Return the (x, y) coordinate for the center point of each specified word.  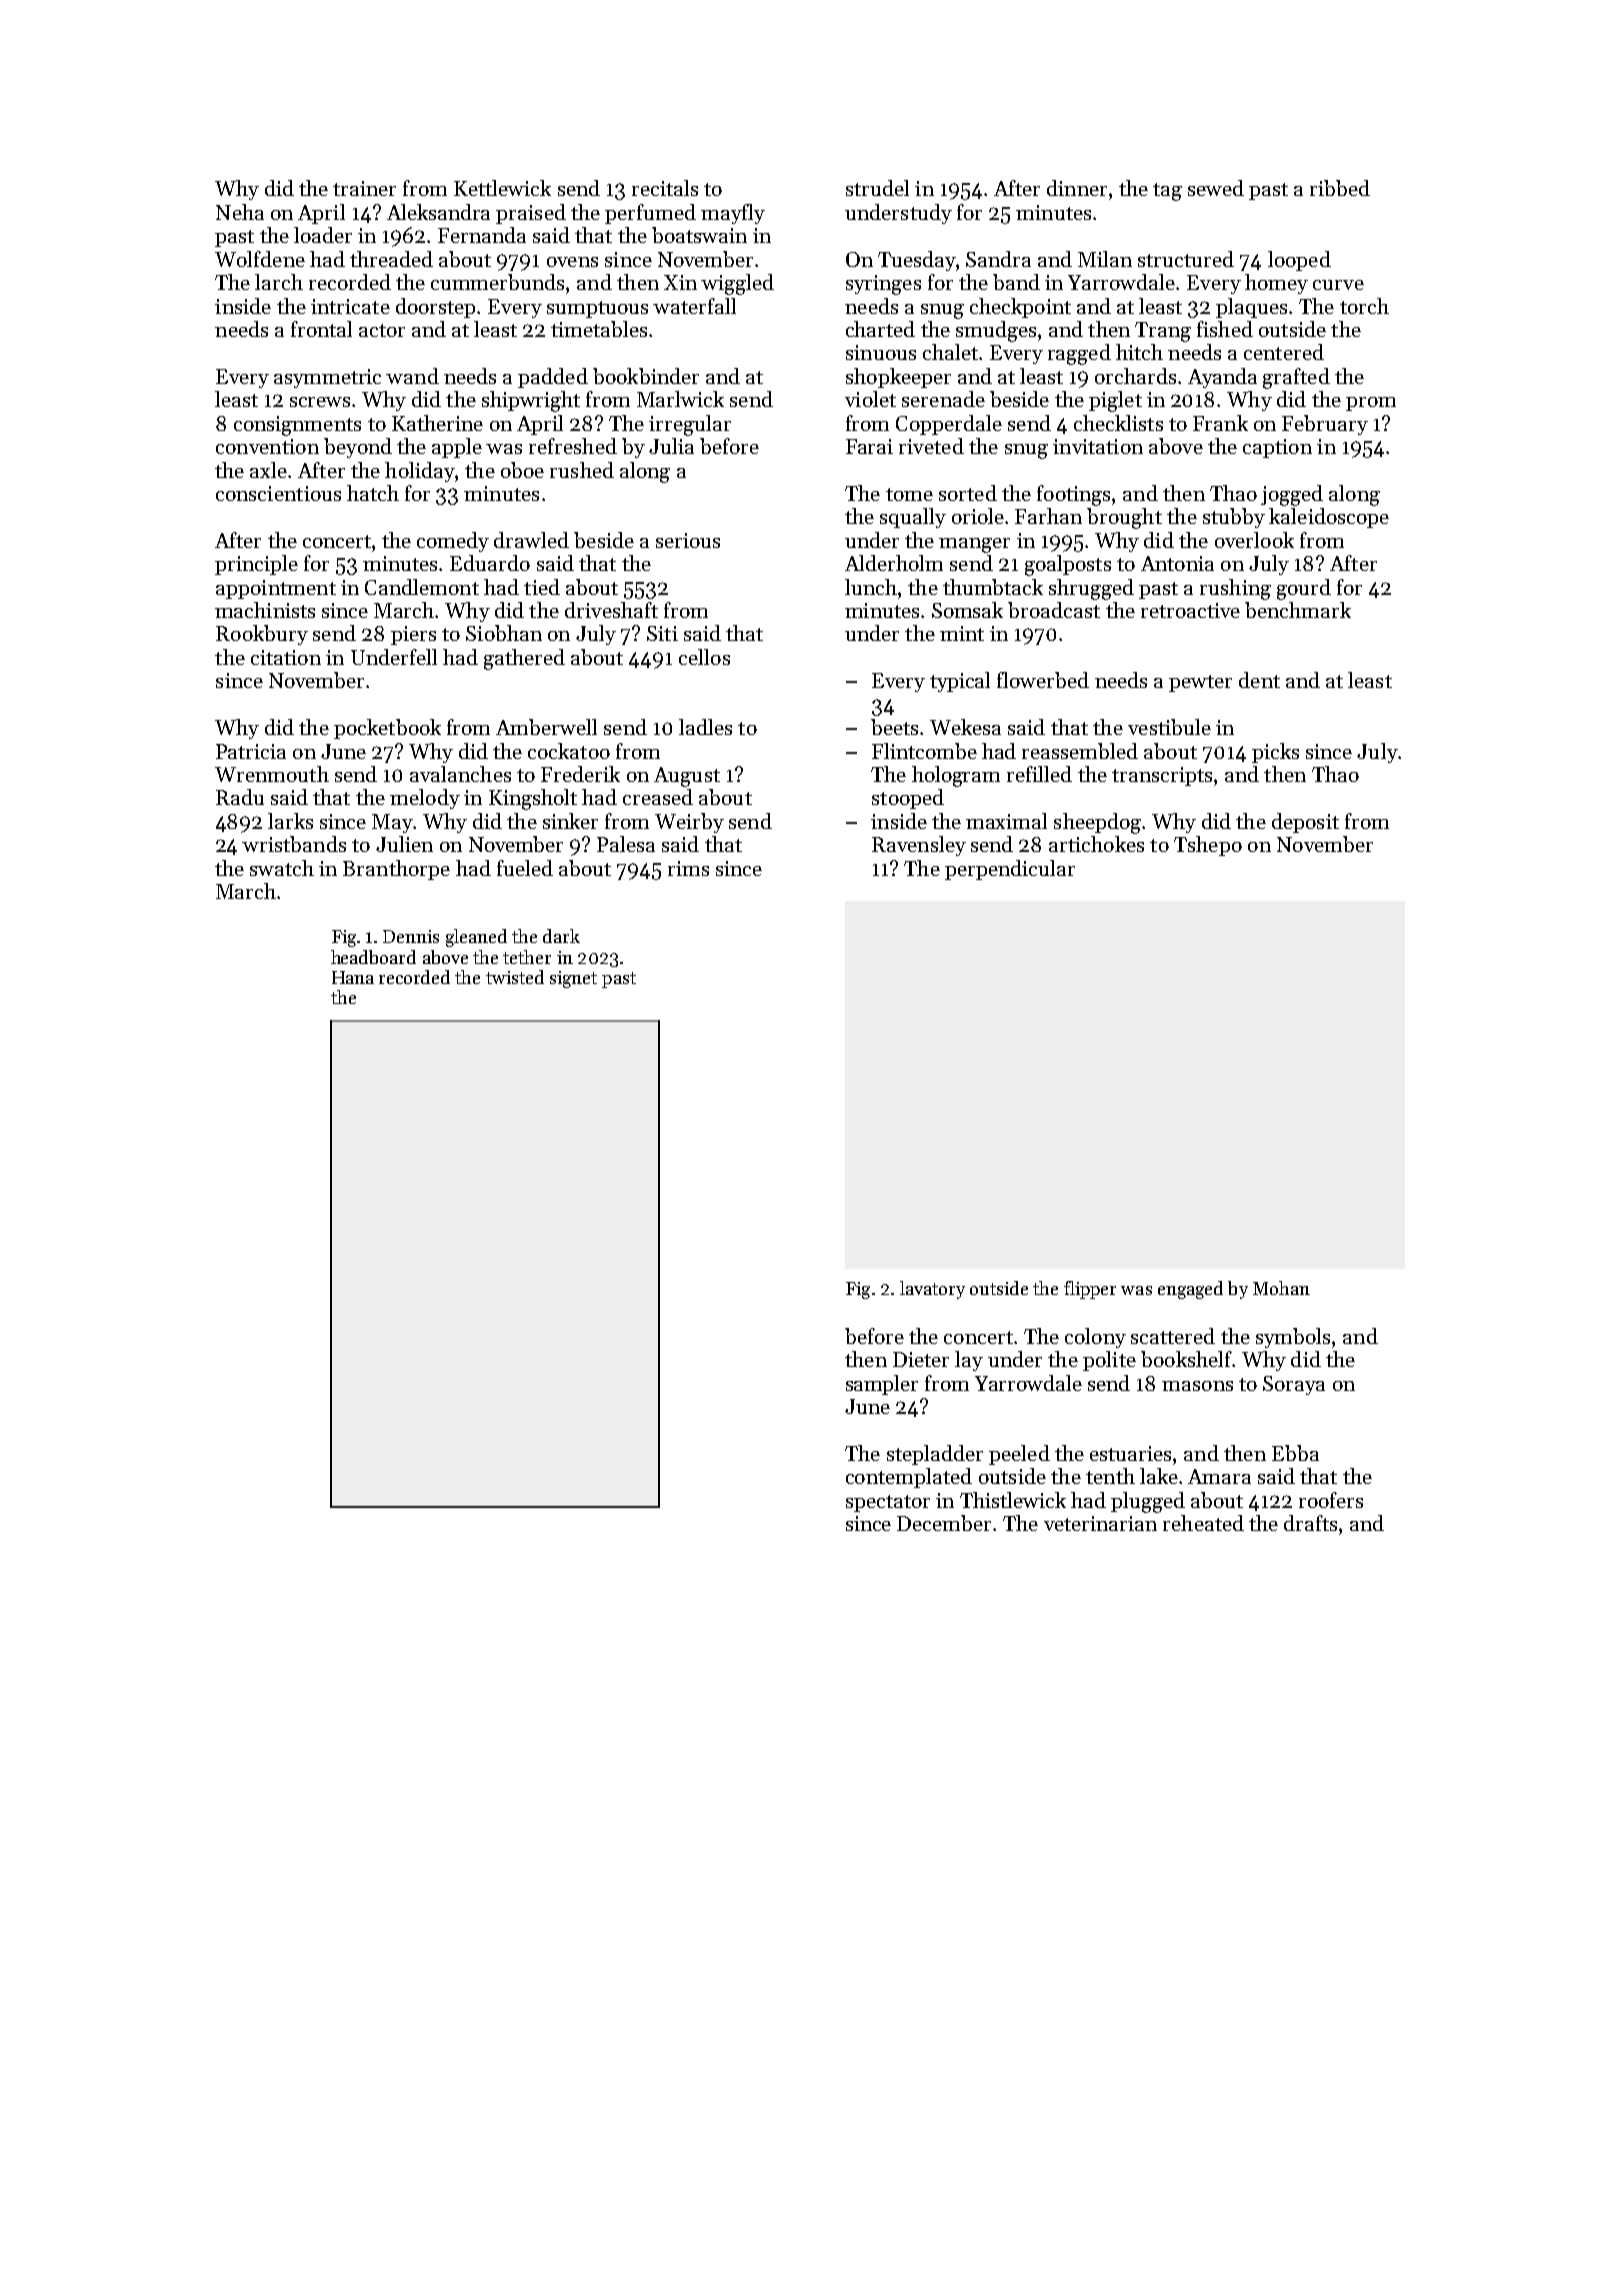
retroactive (1190, 610)
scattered (1173, 1336)
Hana (353, 977)
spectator (888, 1503)
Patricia (251, 751)
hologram (956, 776)
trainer (364, 188)
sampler (882, 1385)
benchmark (1298, 610)
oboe (522, 470)
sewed (1216, 188)
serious (688, 540)
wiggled (737, 284)
